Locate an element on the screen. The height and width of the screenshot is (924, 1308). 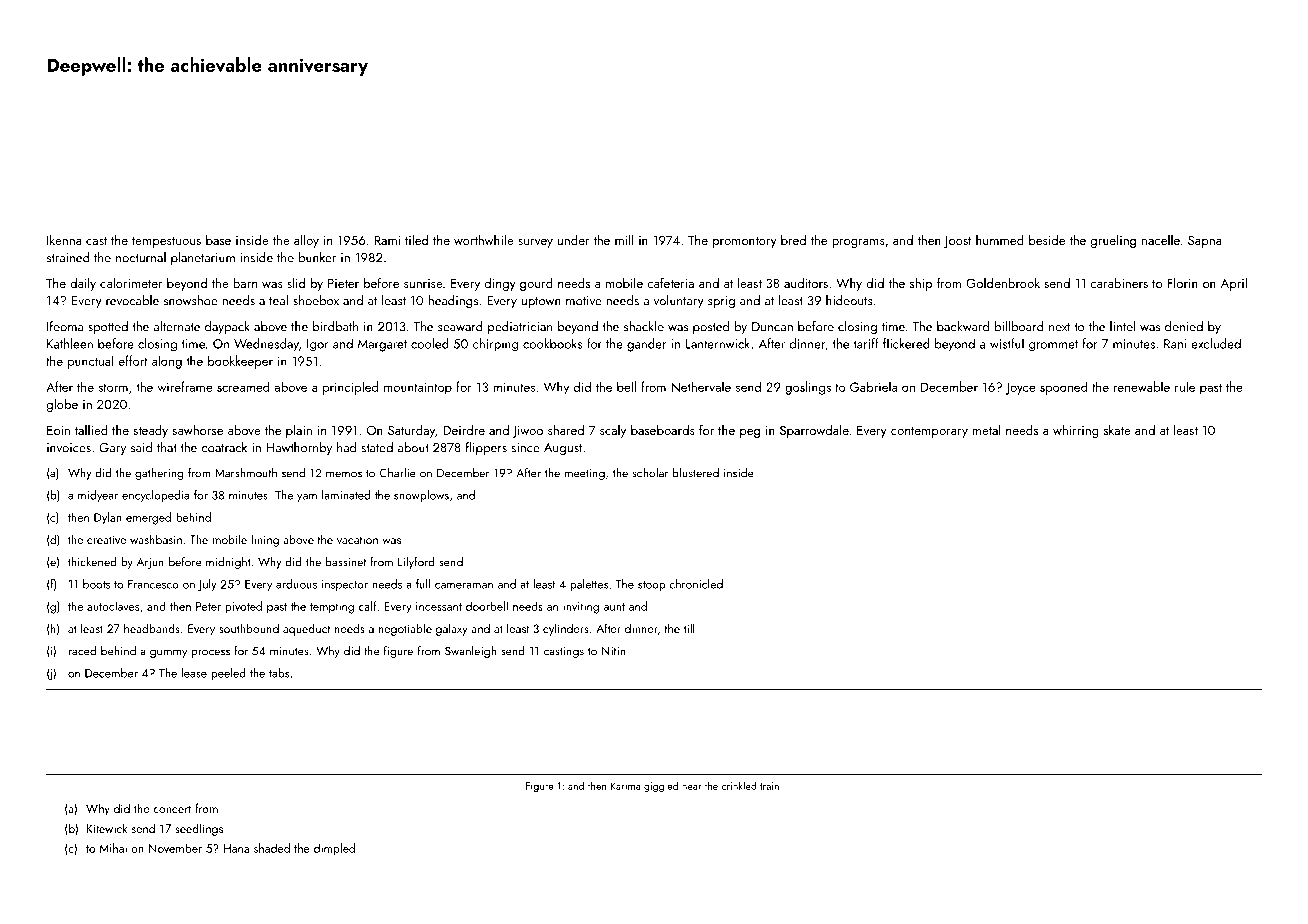
near is located at coordinates (692, 787).
